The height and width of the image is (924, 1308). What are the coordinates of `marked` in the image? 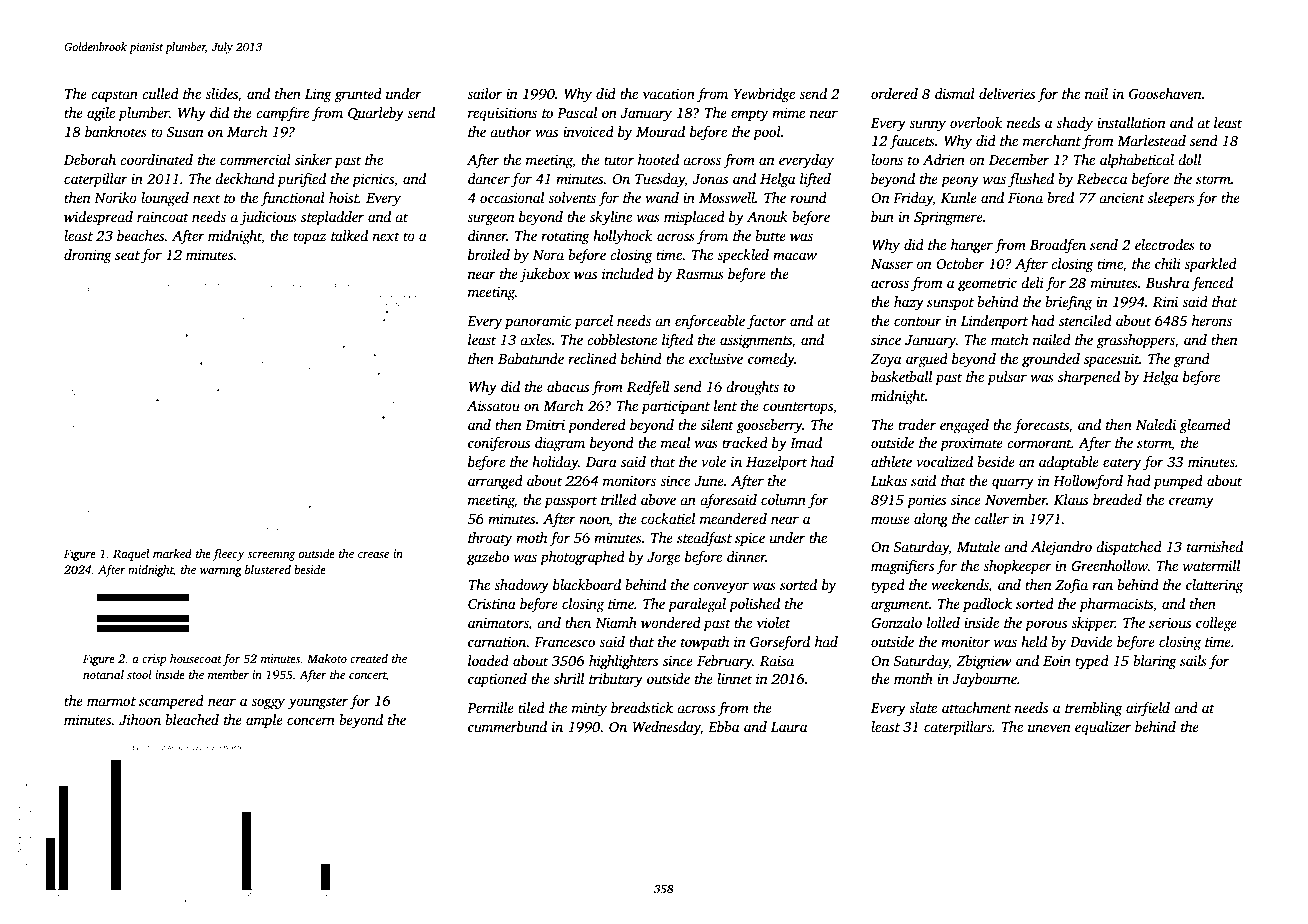 It's located at (172, 553).
